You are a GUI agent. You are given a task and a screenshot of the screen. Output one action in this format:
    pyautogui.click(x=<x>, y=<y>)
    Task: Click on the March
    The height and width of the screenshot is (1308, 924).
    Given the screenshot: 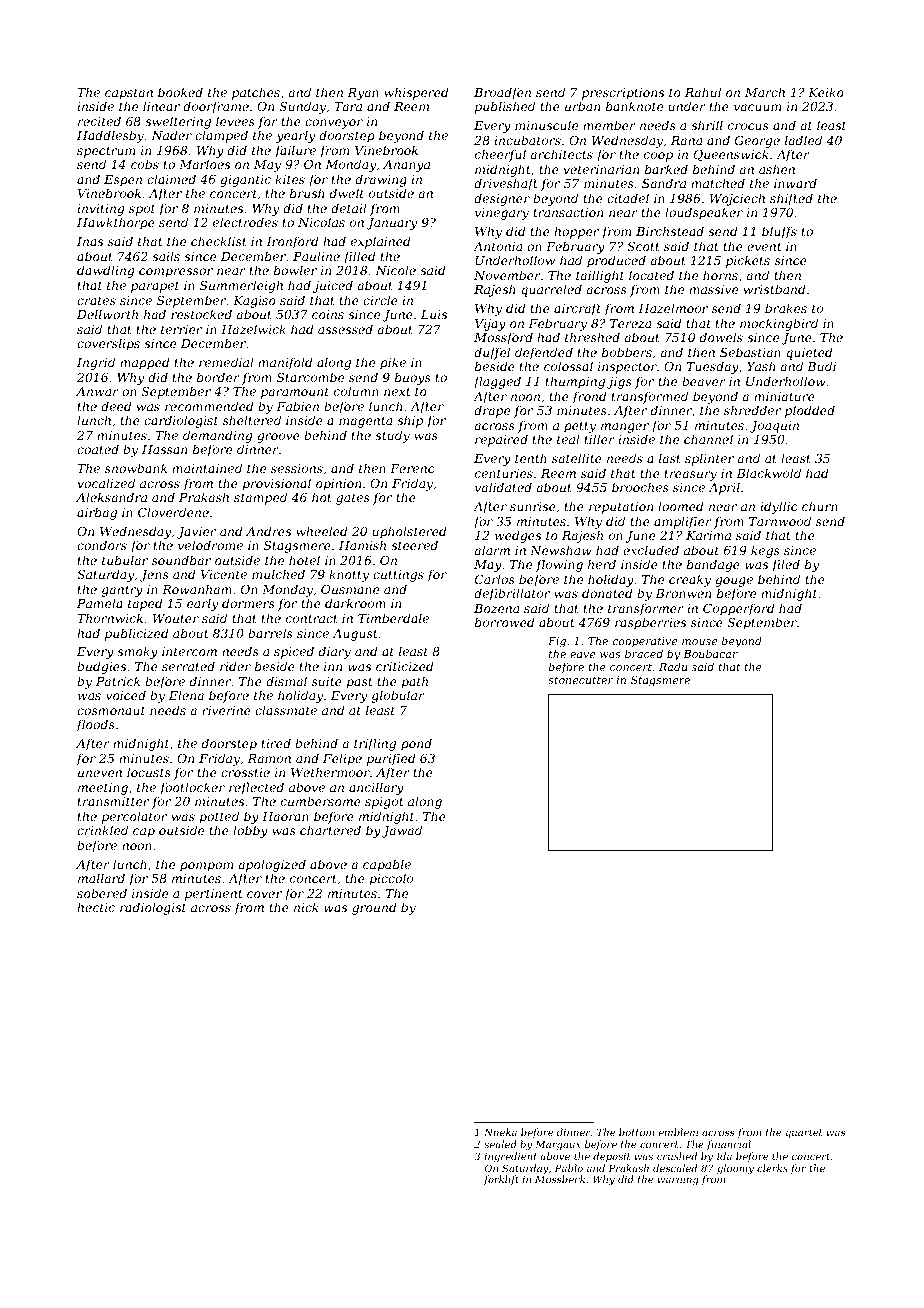 What is the action you would take?
    pyautogui.click(x=765, y=92)
